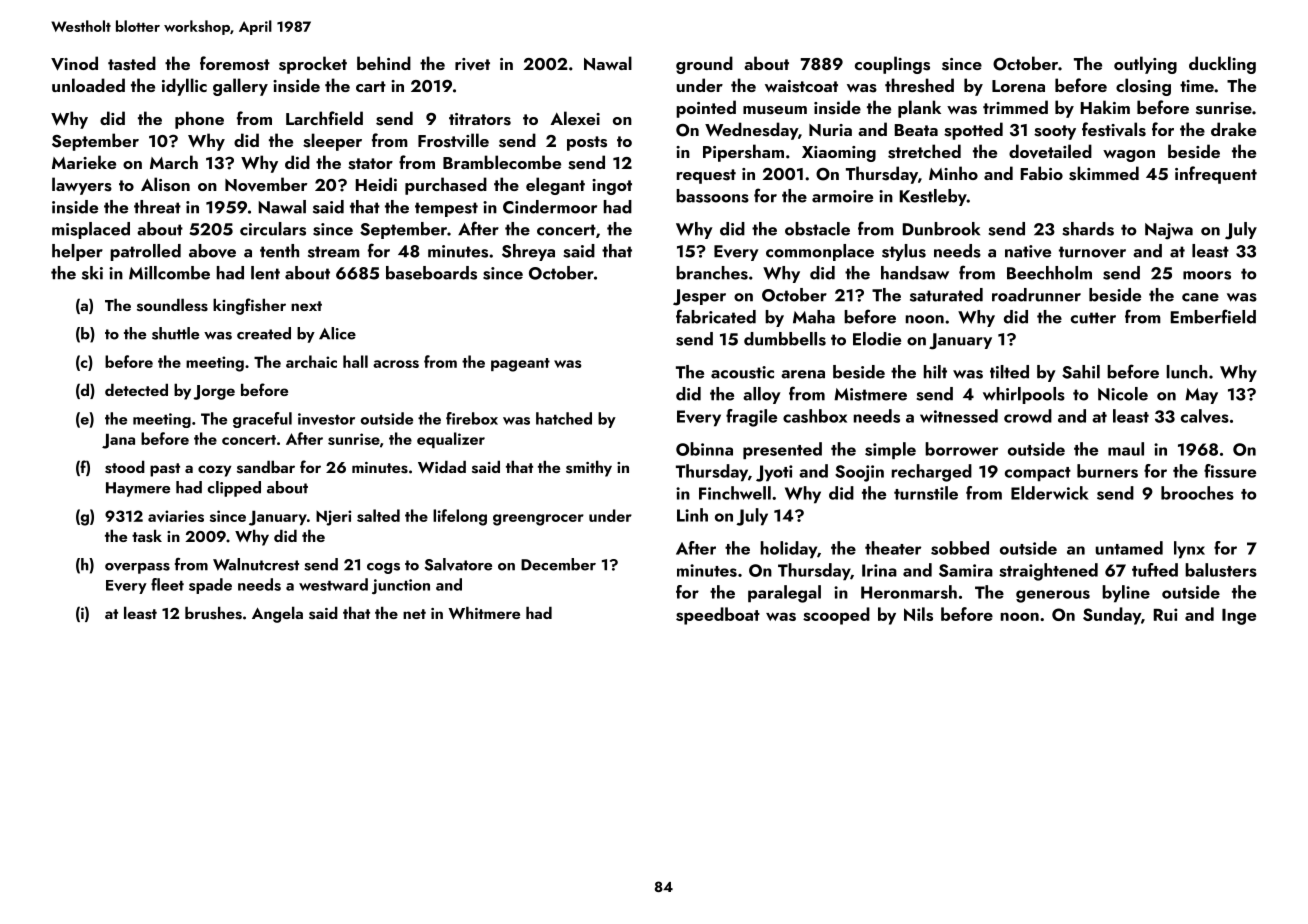 The height and width of the screenshot is (924, 1308). I want to click on armoire, so click(842, 196).
